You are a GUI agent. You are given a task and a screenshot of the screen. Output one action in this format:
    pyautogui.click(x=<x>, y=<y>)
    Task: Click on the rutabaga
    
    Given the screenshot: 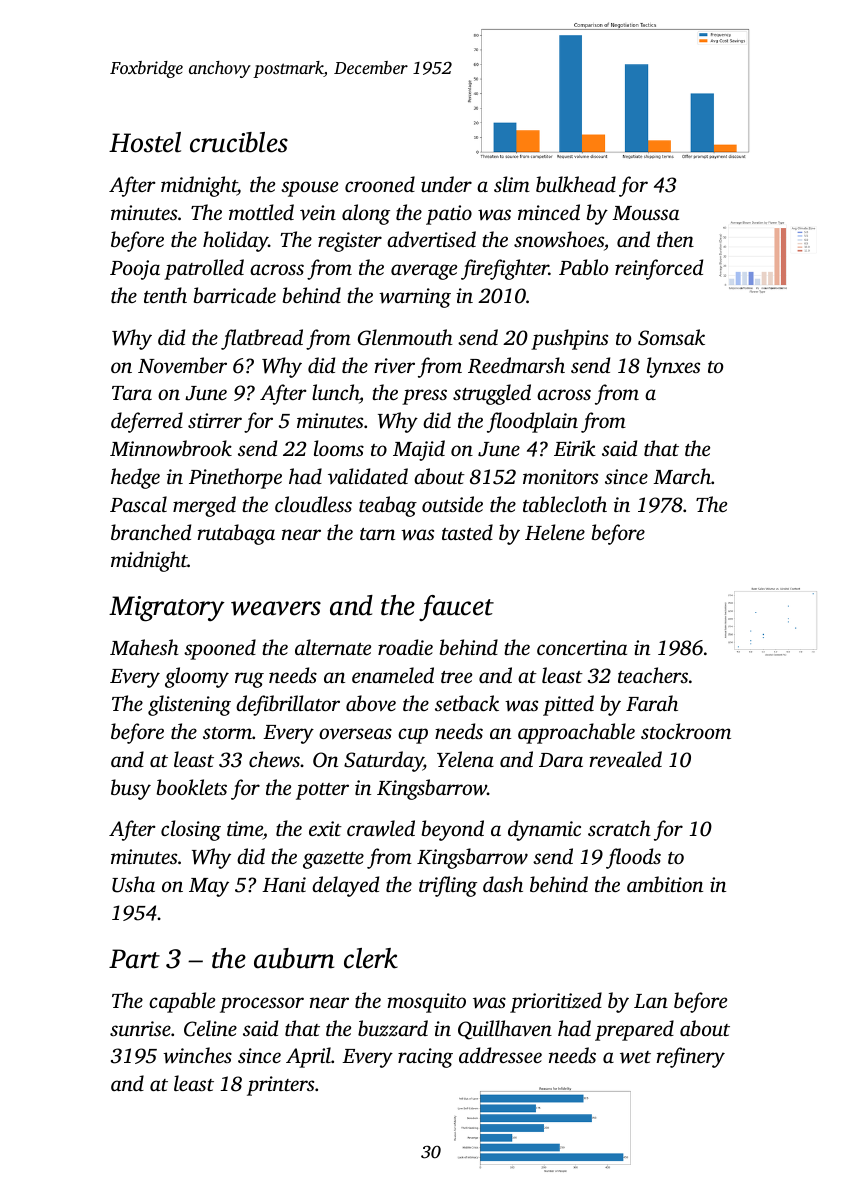 What is the action you would take?
    pyautogui.click(x=236, y=534)
